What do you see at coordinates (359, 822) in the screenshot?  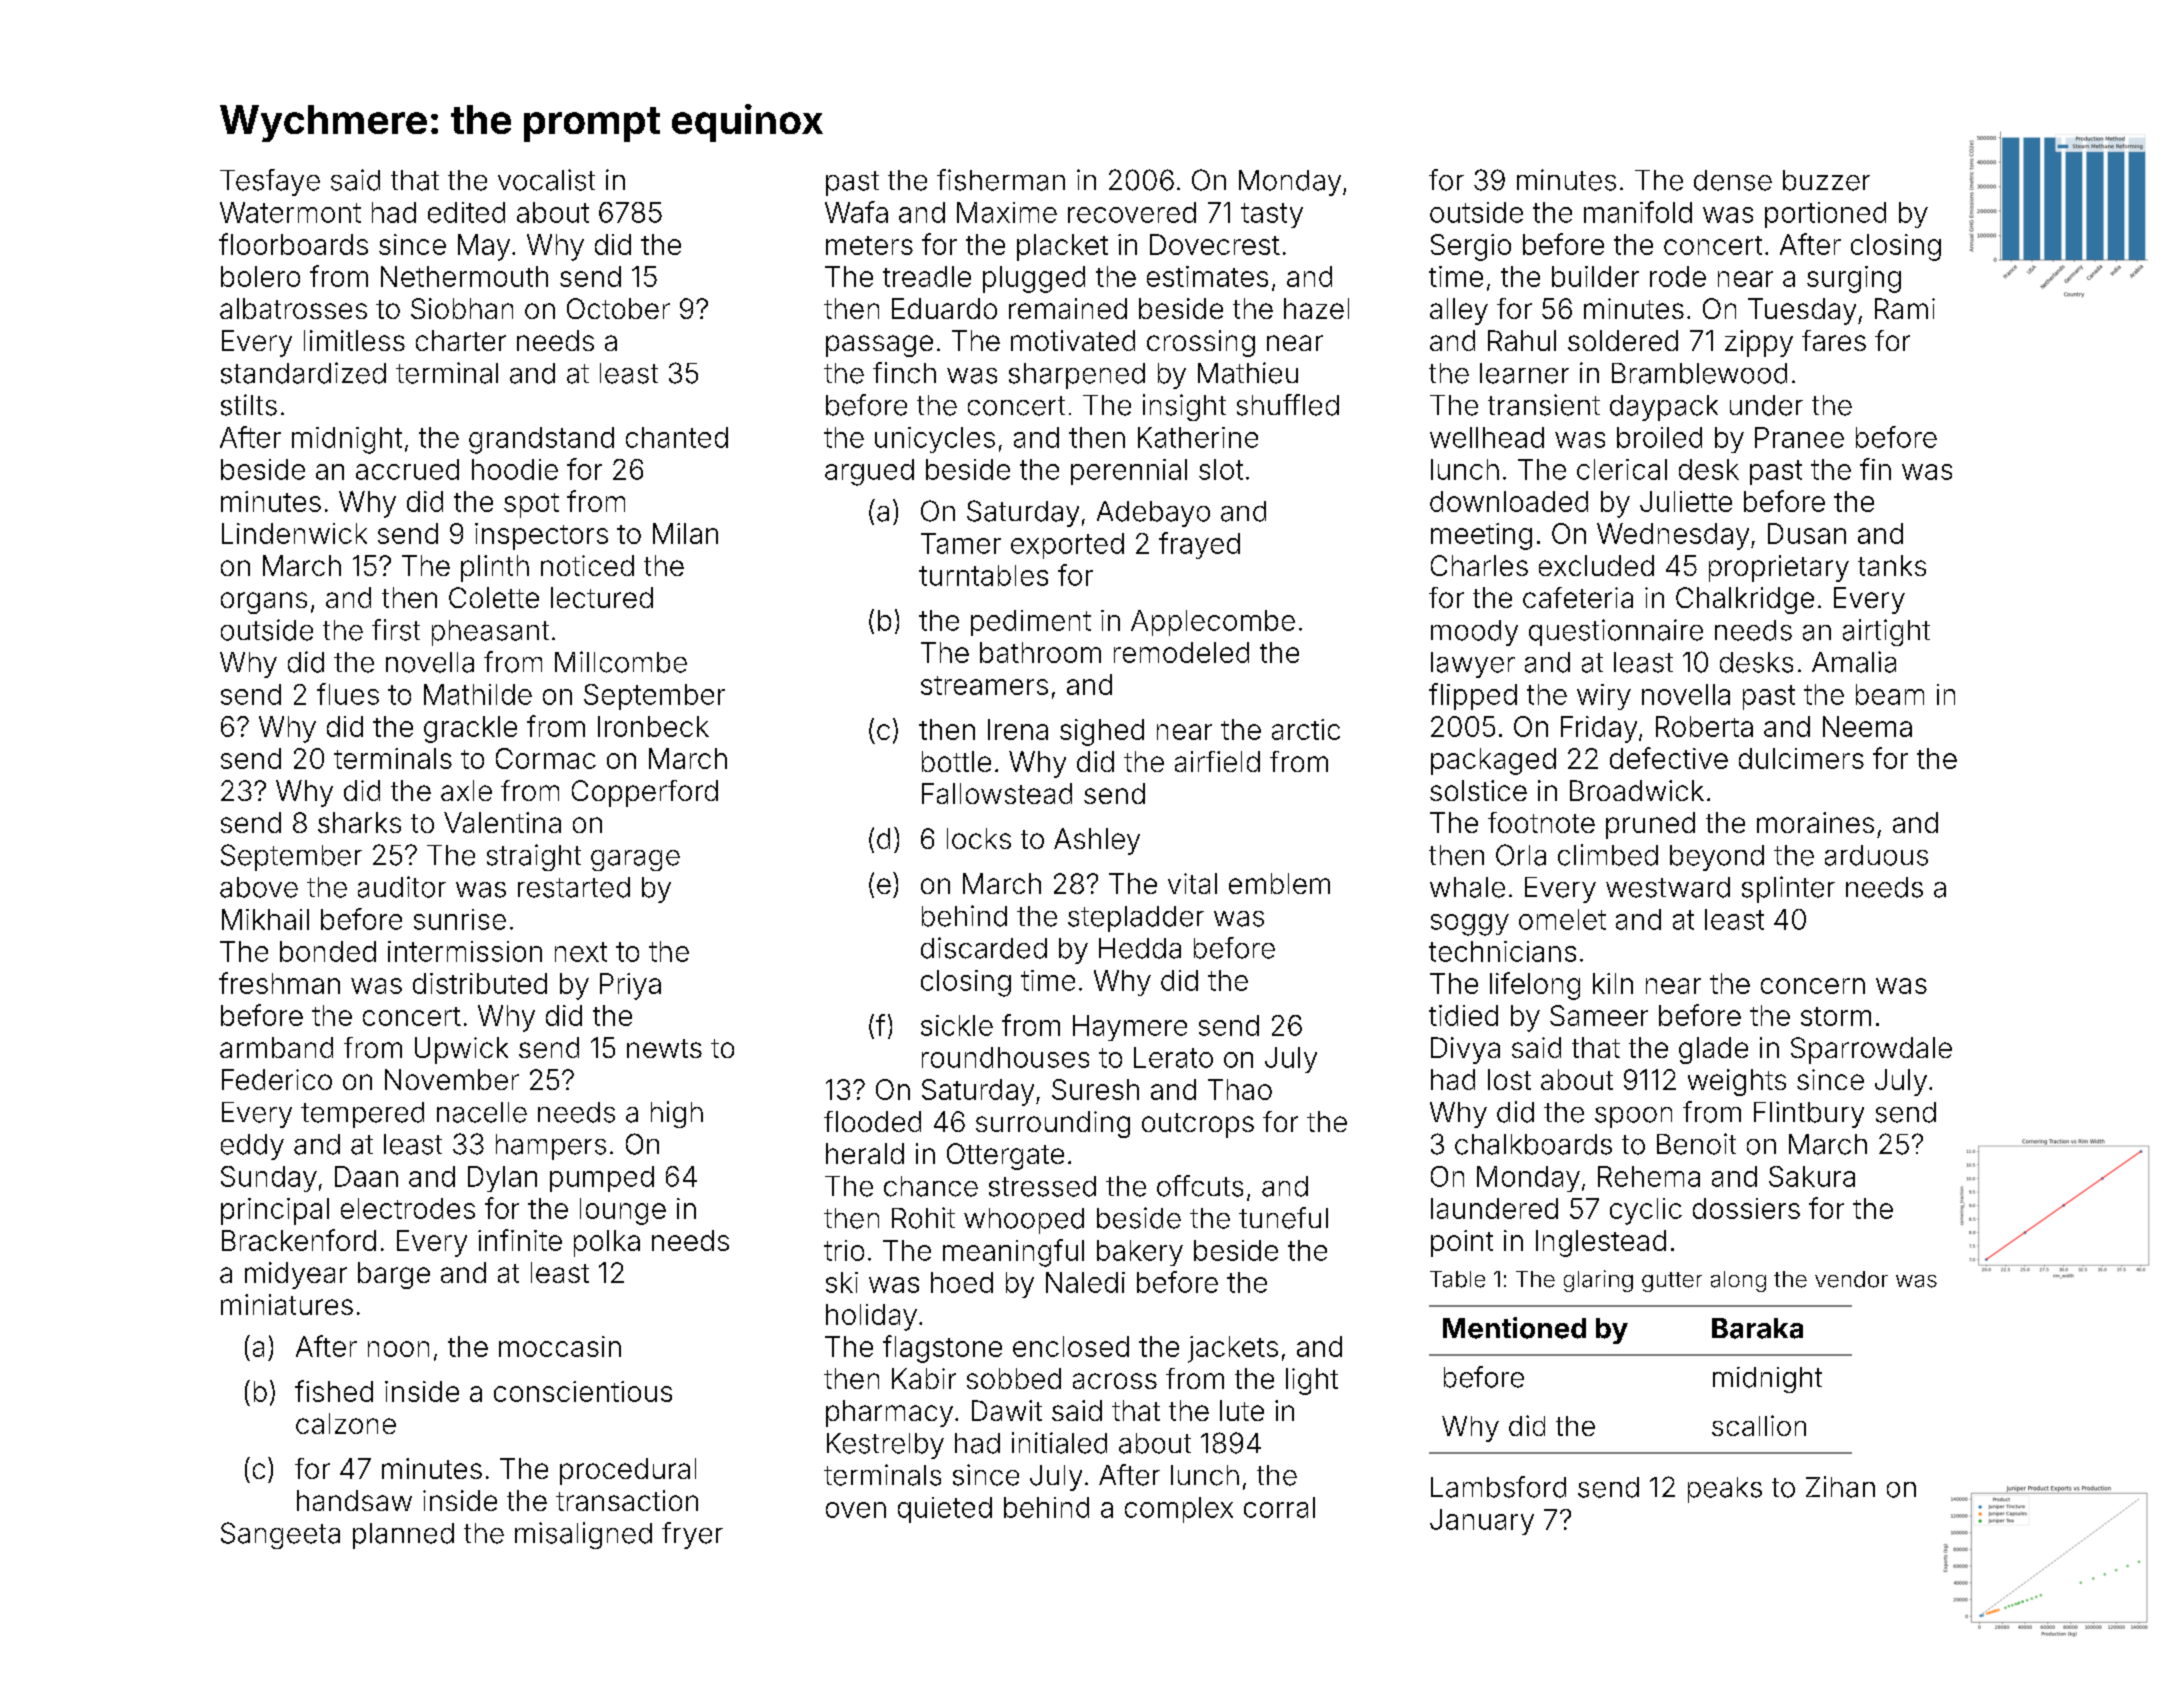 I see `sharks` at bounding box center [359, 822].
